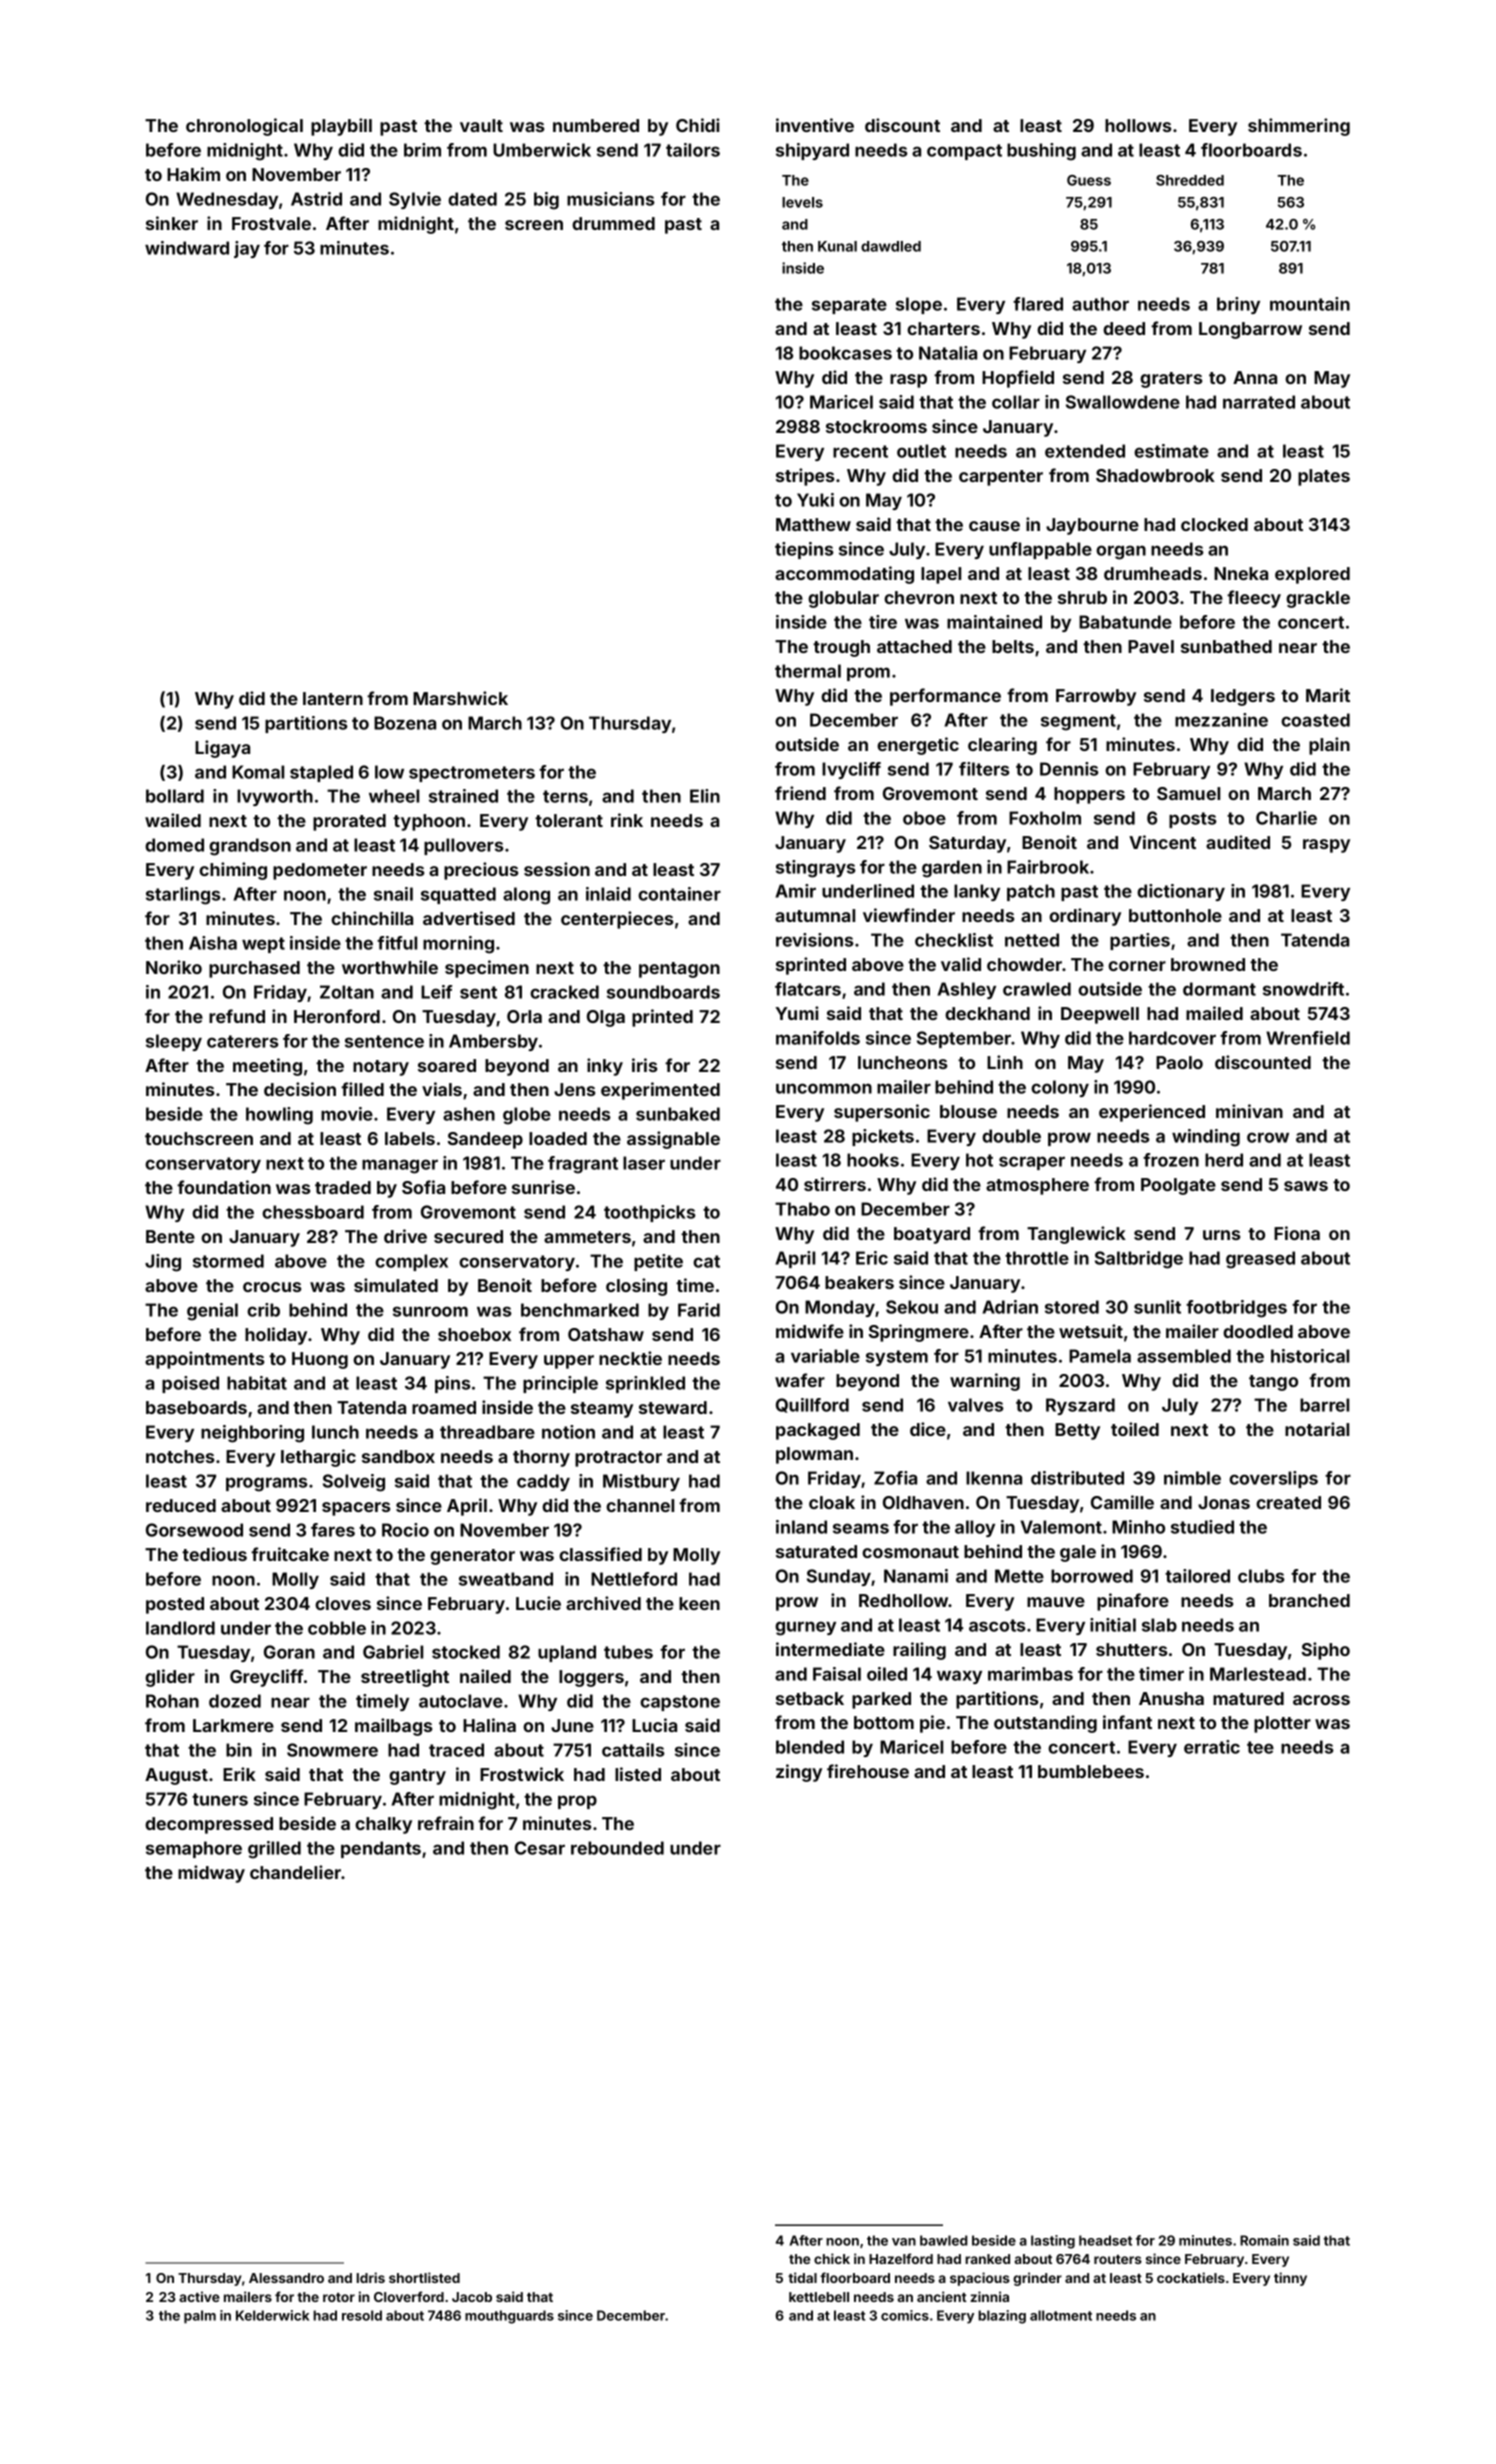 The width and height of the screenshot is (1496, 2464). What do you see at coordinates (1299, 127) in the screenshot?
I see `shimmering` at bounding box center [1299, 127].
